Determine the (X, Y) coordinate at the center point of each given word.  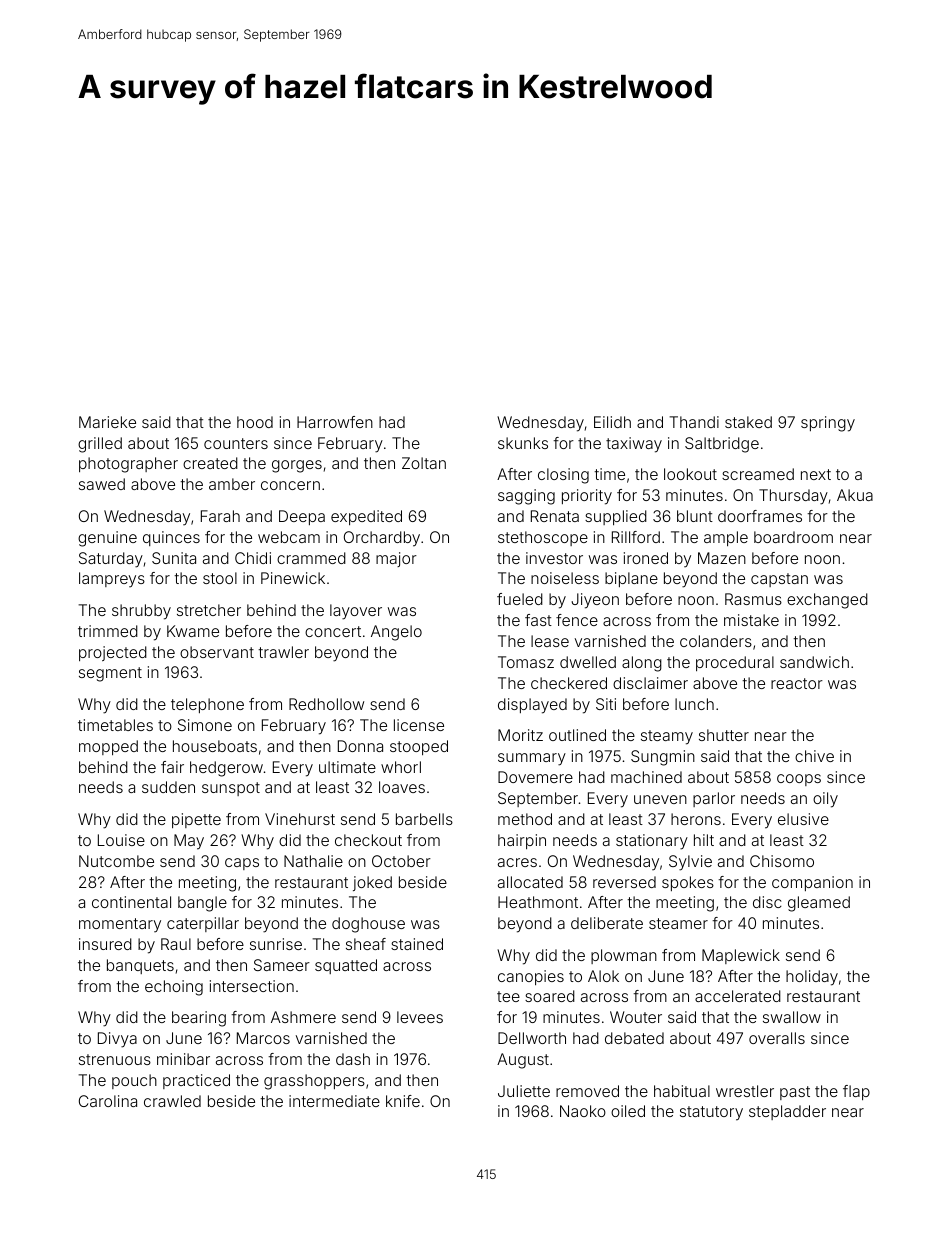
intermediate (334, 1101)
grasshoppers (314, 1082)
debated (634, 1038)
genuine (107, 539)
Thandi (694, 422)
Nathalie (313, 861)
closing (563, 476)
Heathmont (538, 902)
